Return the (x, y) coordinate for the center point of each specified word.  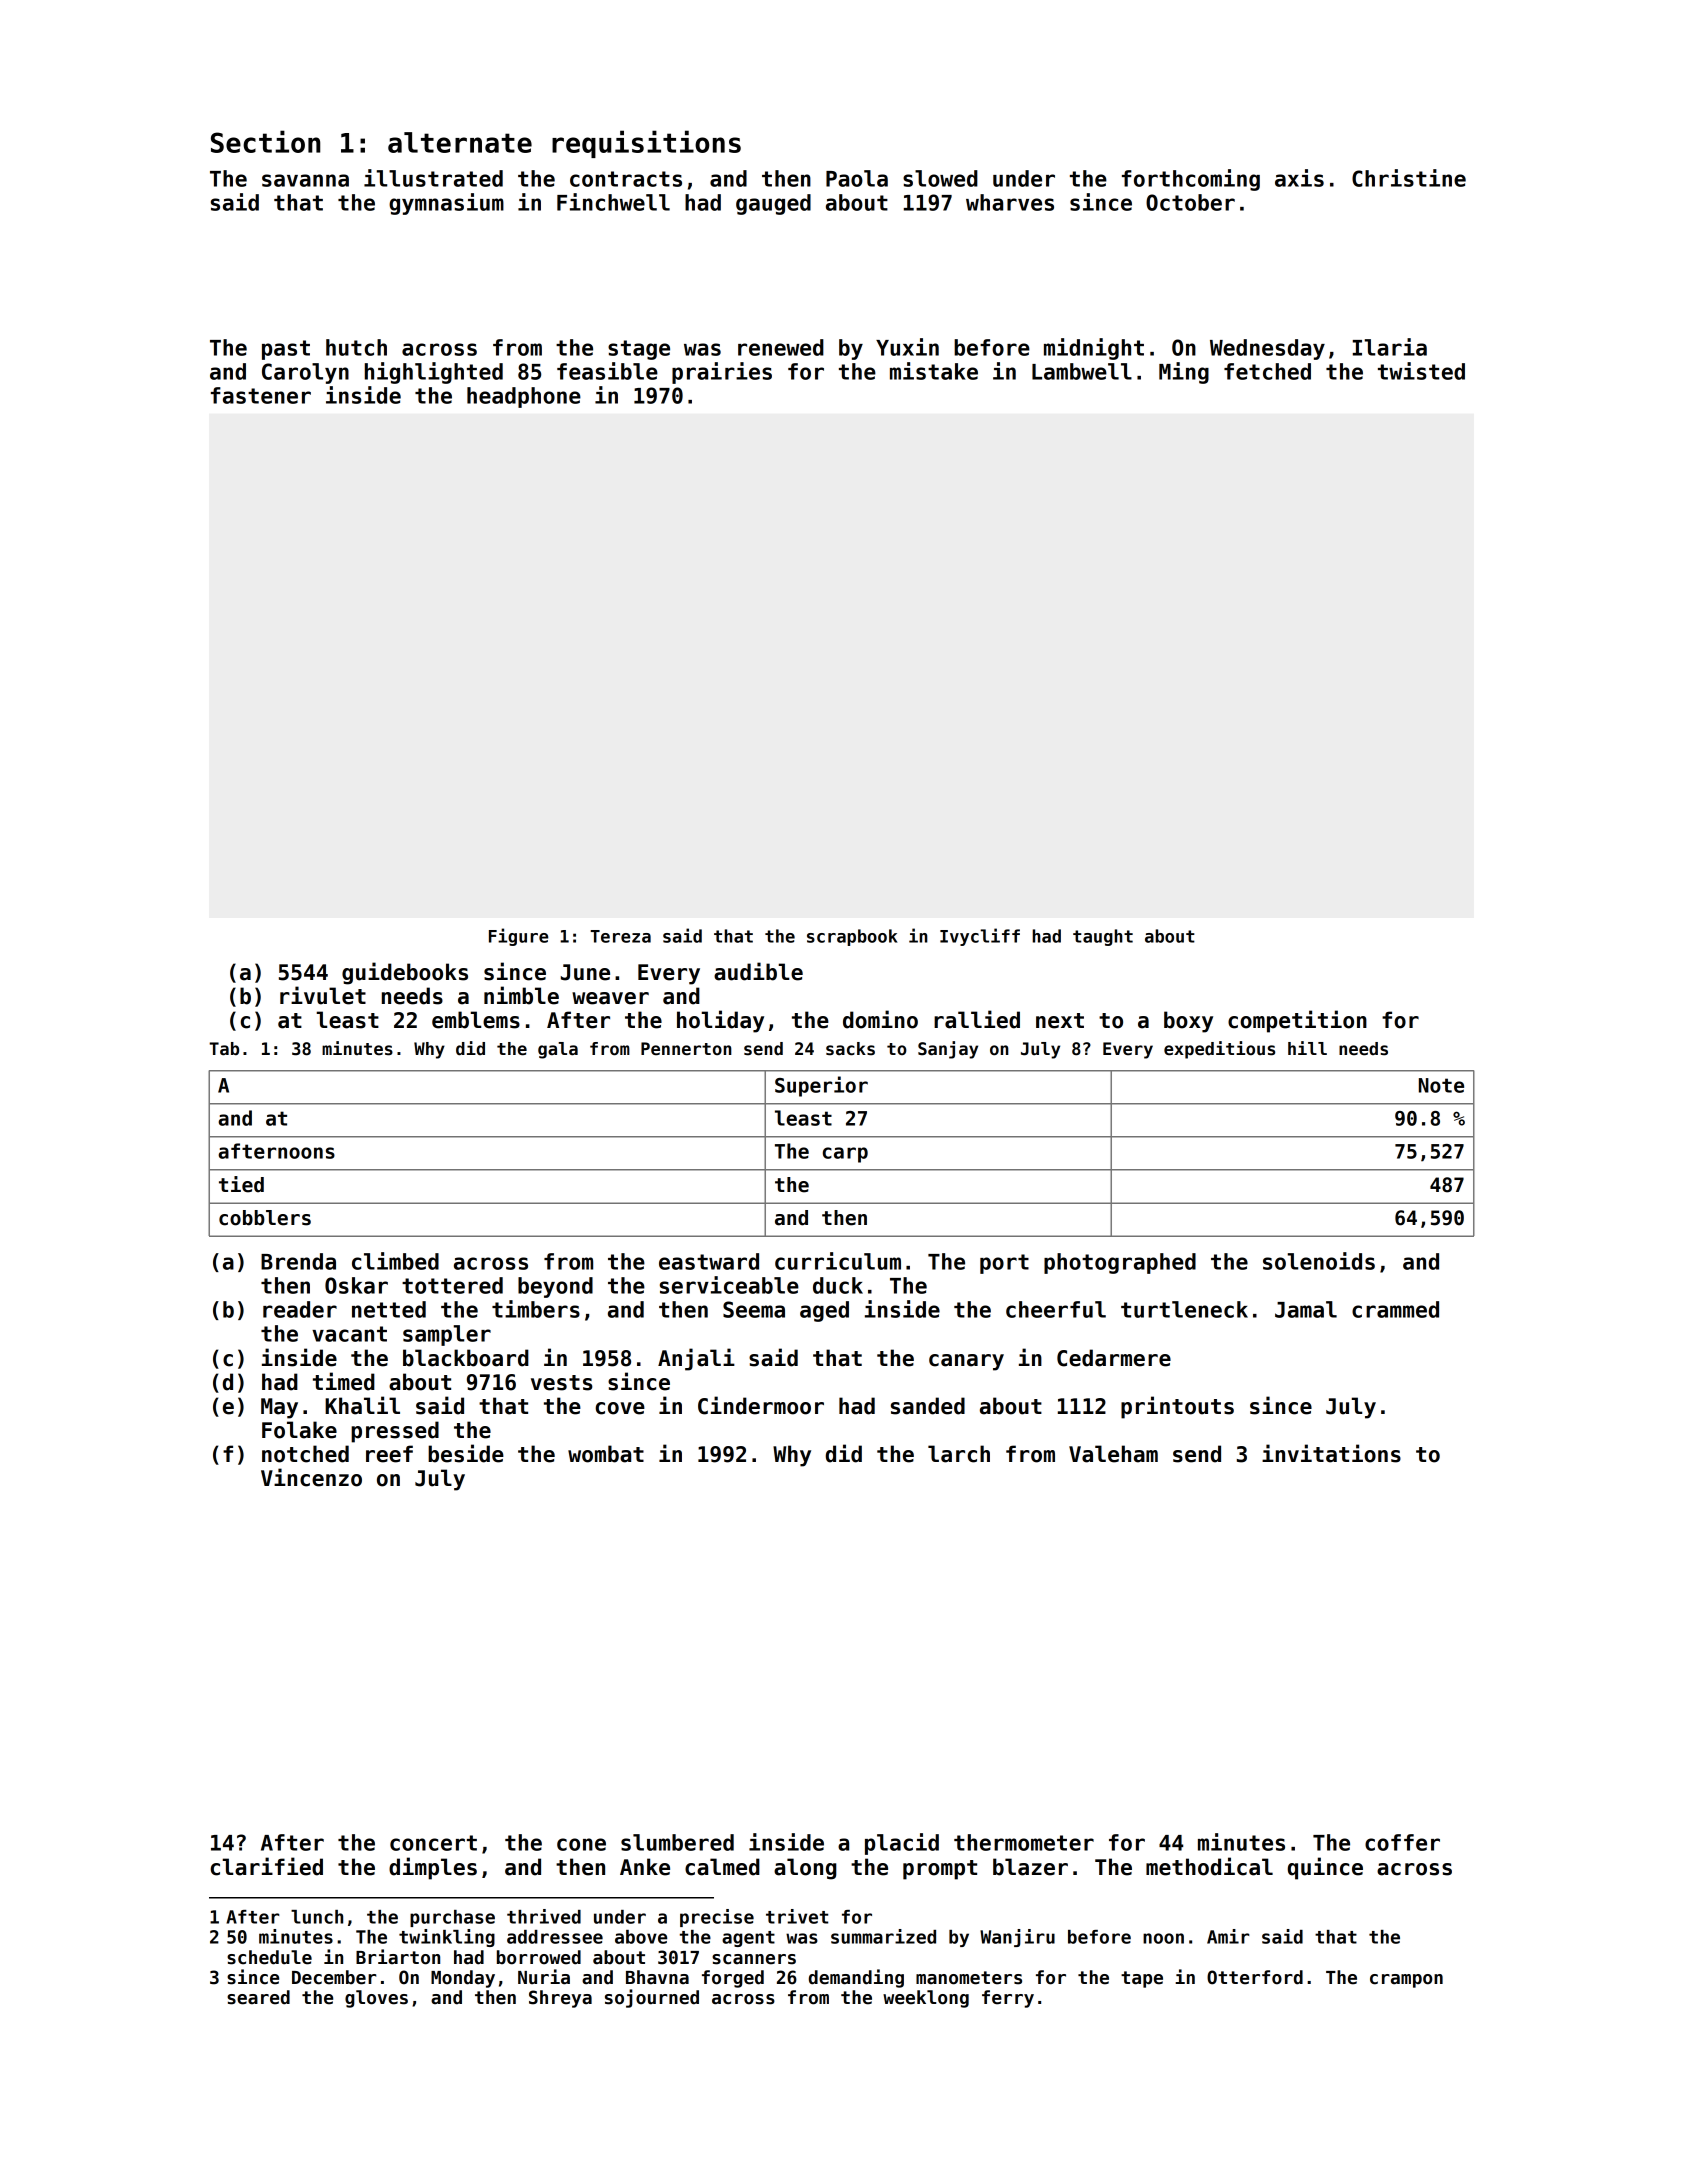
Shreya (560, 1999)
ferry (1008, 1999)
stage (639, 350)
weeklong (926, 1999)
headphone (524, 397)
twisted (1421, 371)
